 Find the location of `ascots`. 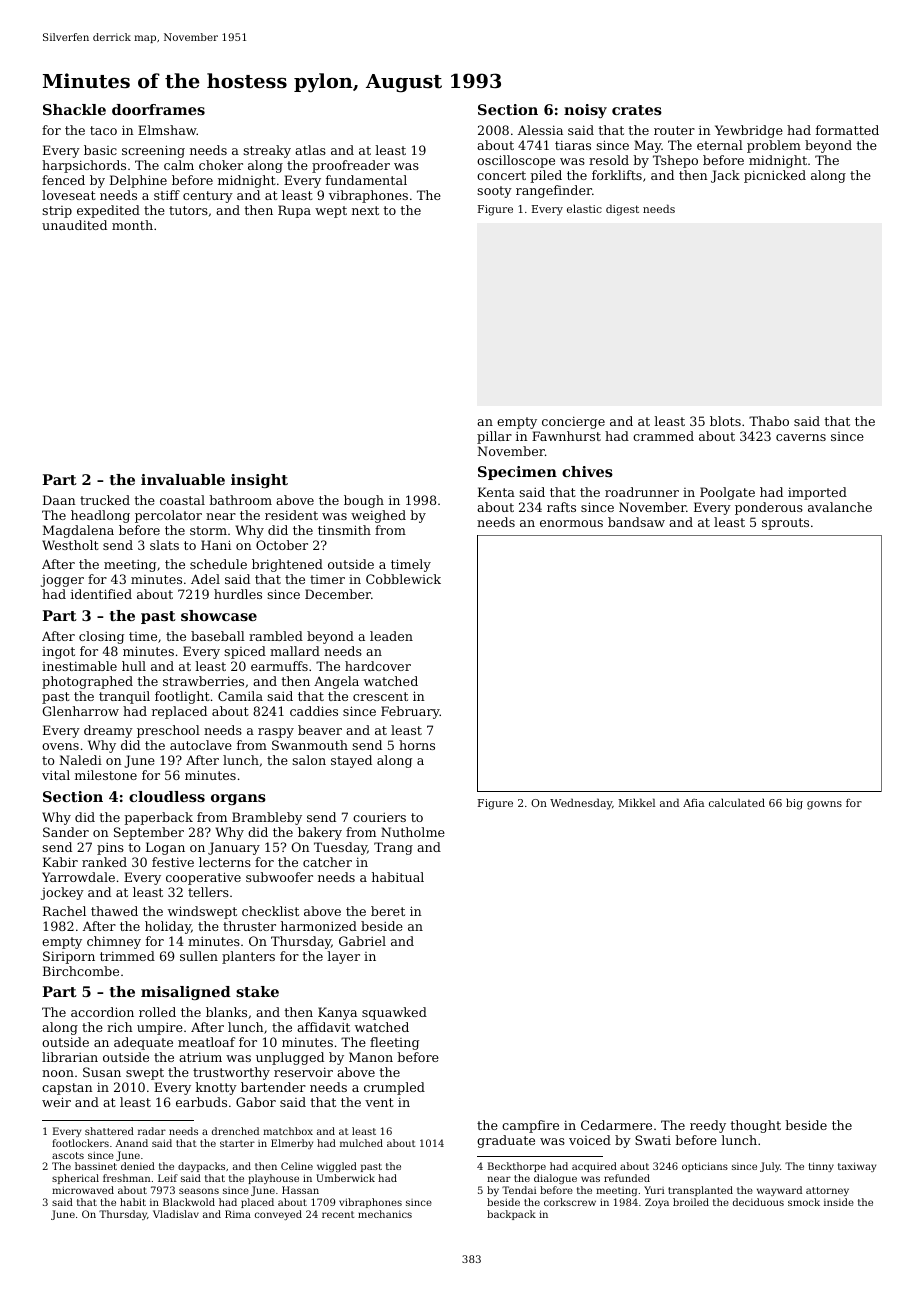

ascots is located at coordinates (68, 1155).
